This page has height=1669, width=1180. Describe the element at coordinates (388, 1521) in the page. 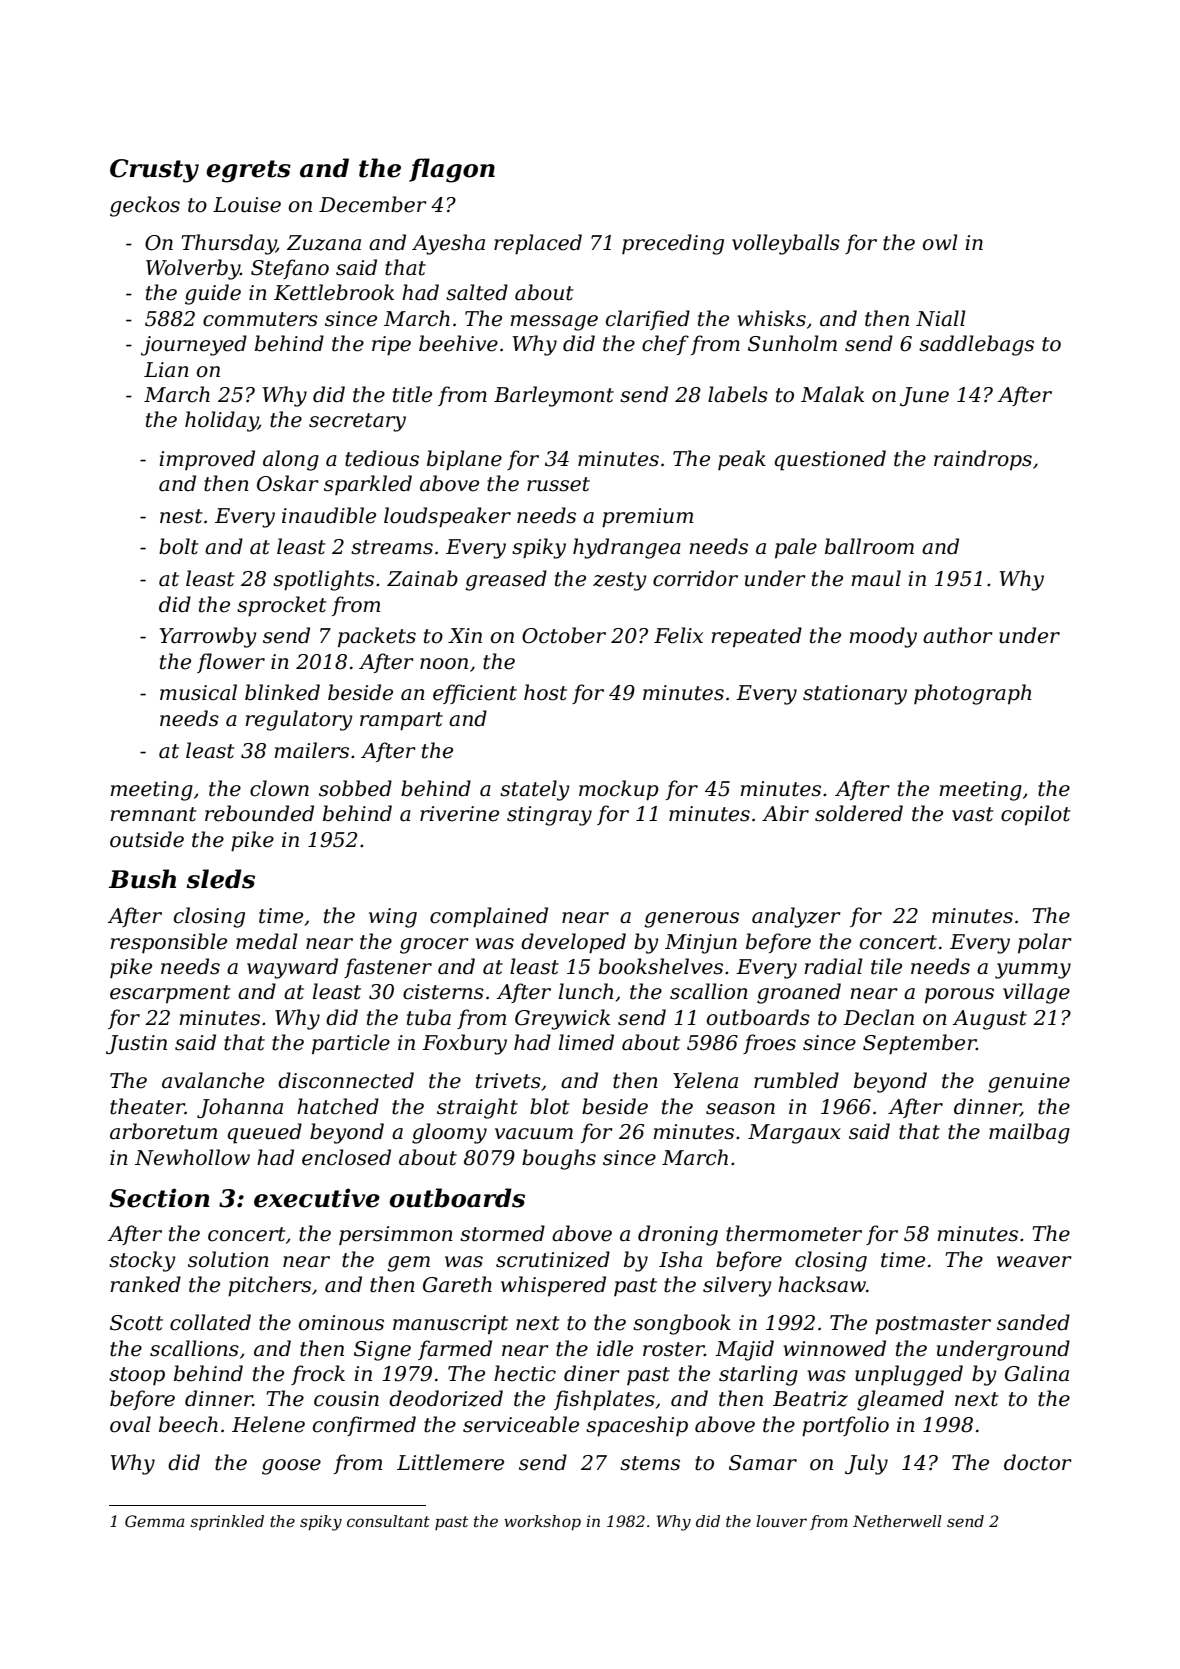

I see `consultant` at that location.
